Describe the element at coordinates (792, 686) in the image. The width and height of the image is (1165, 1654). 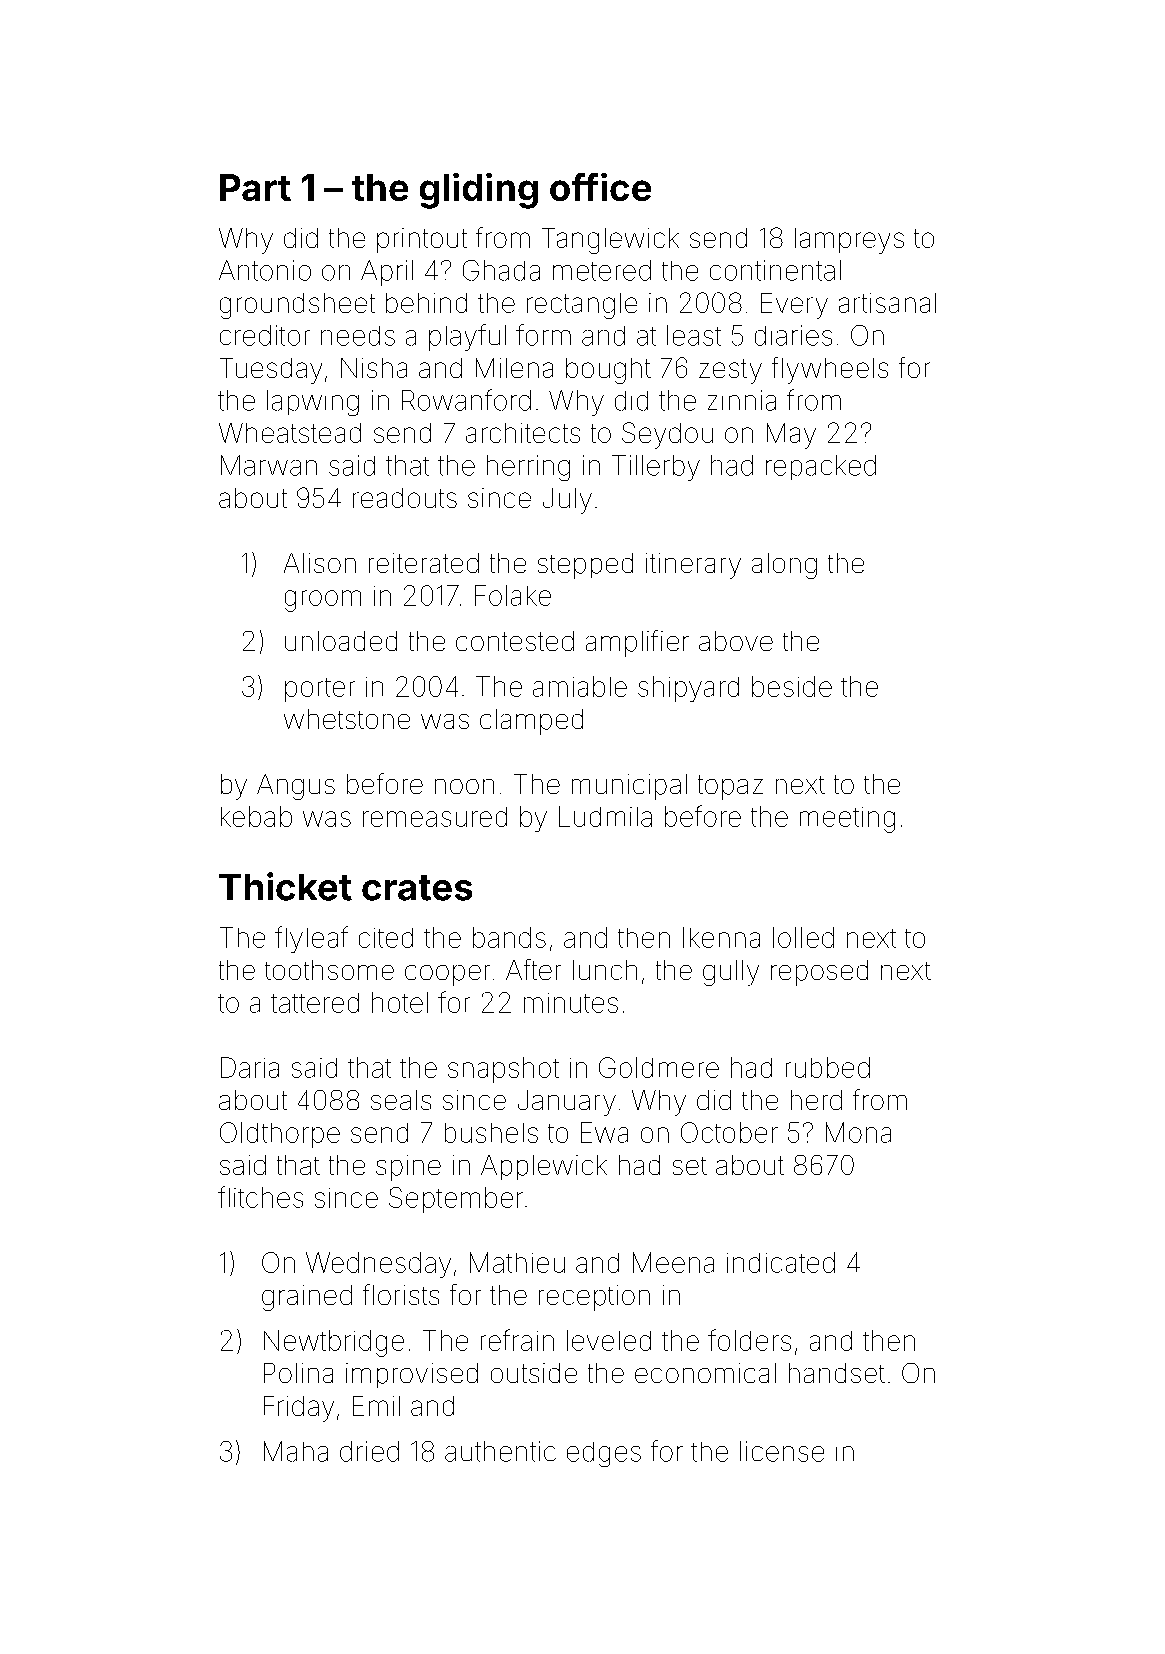
I see `beside` at that location.
